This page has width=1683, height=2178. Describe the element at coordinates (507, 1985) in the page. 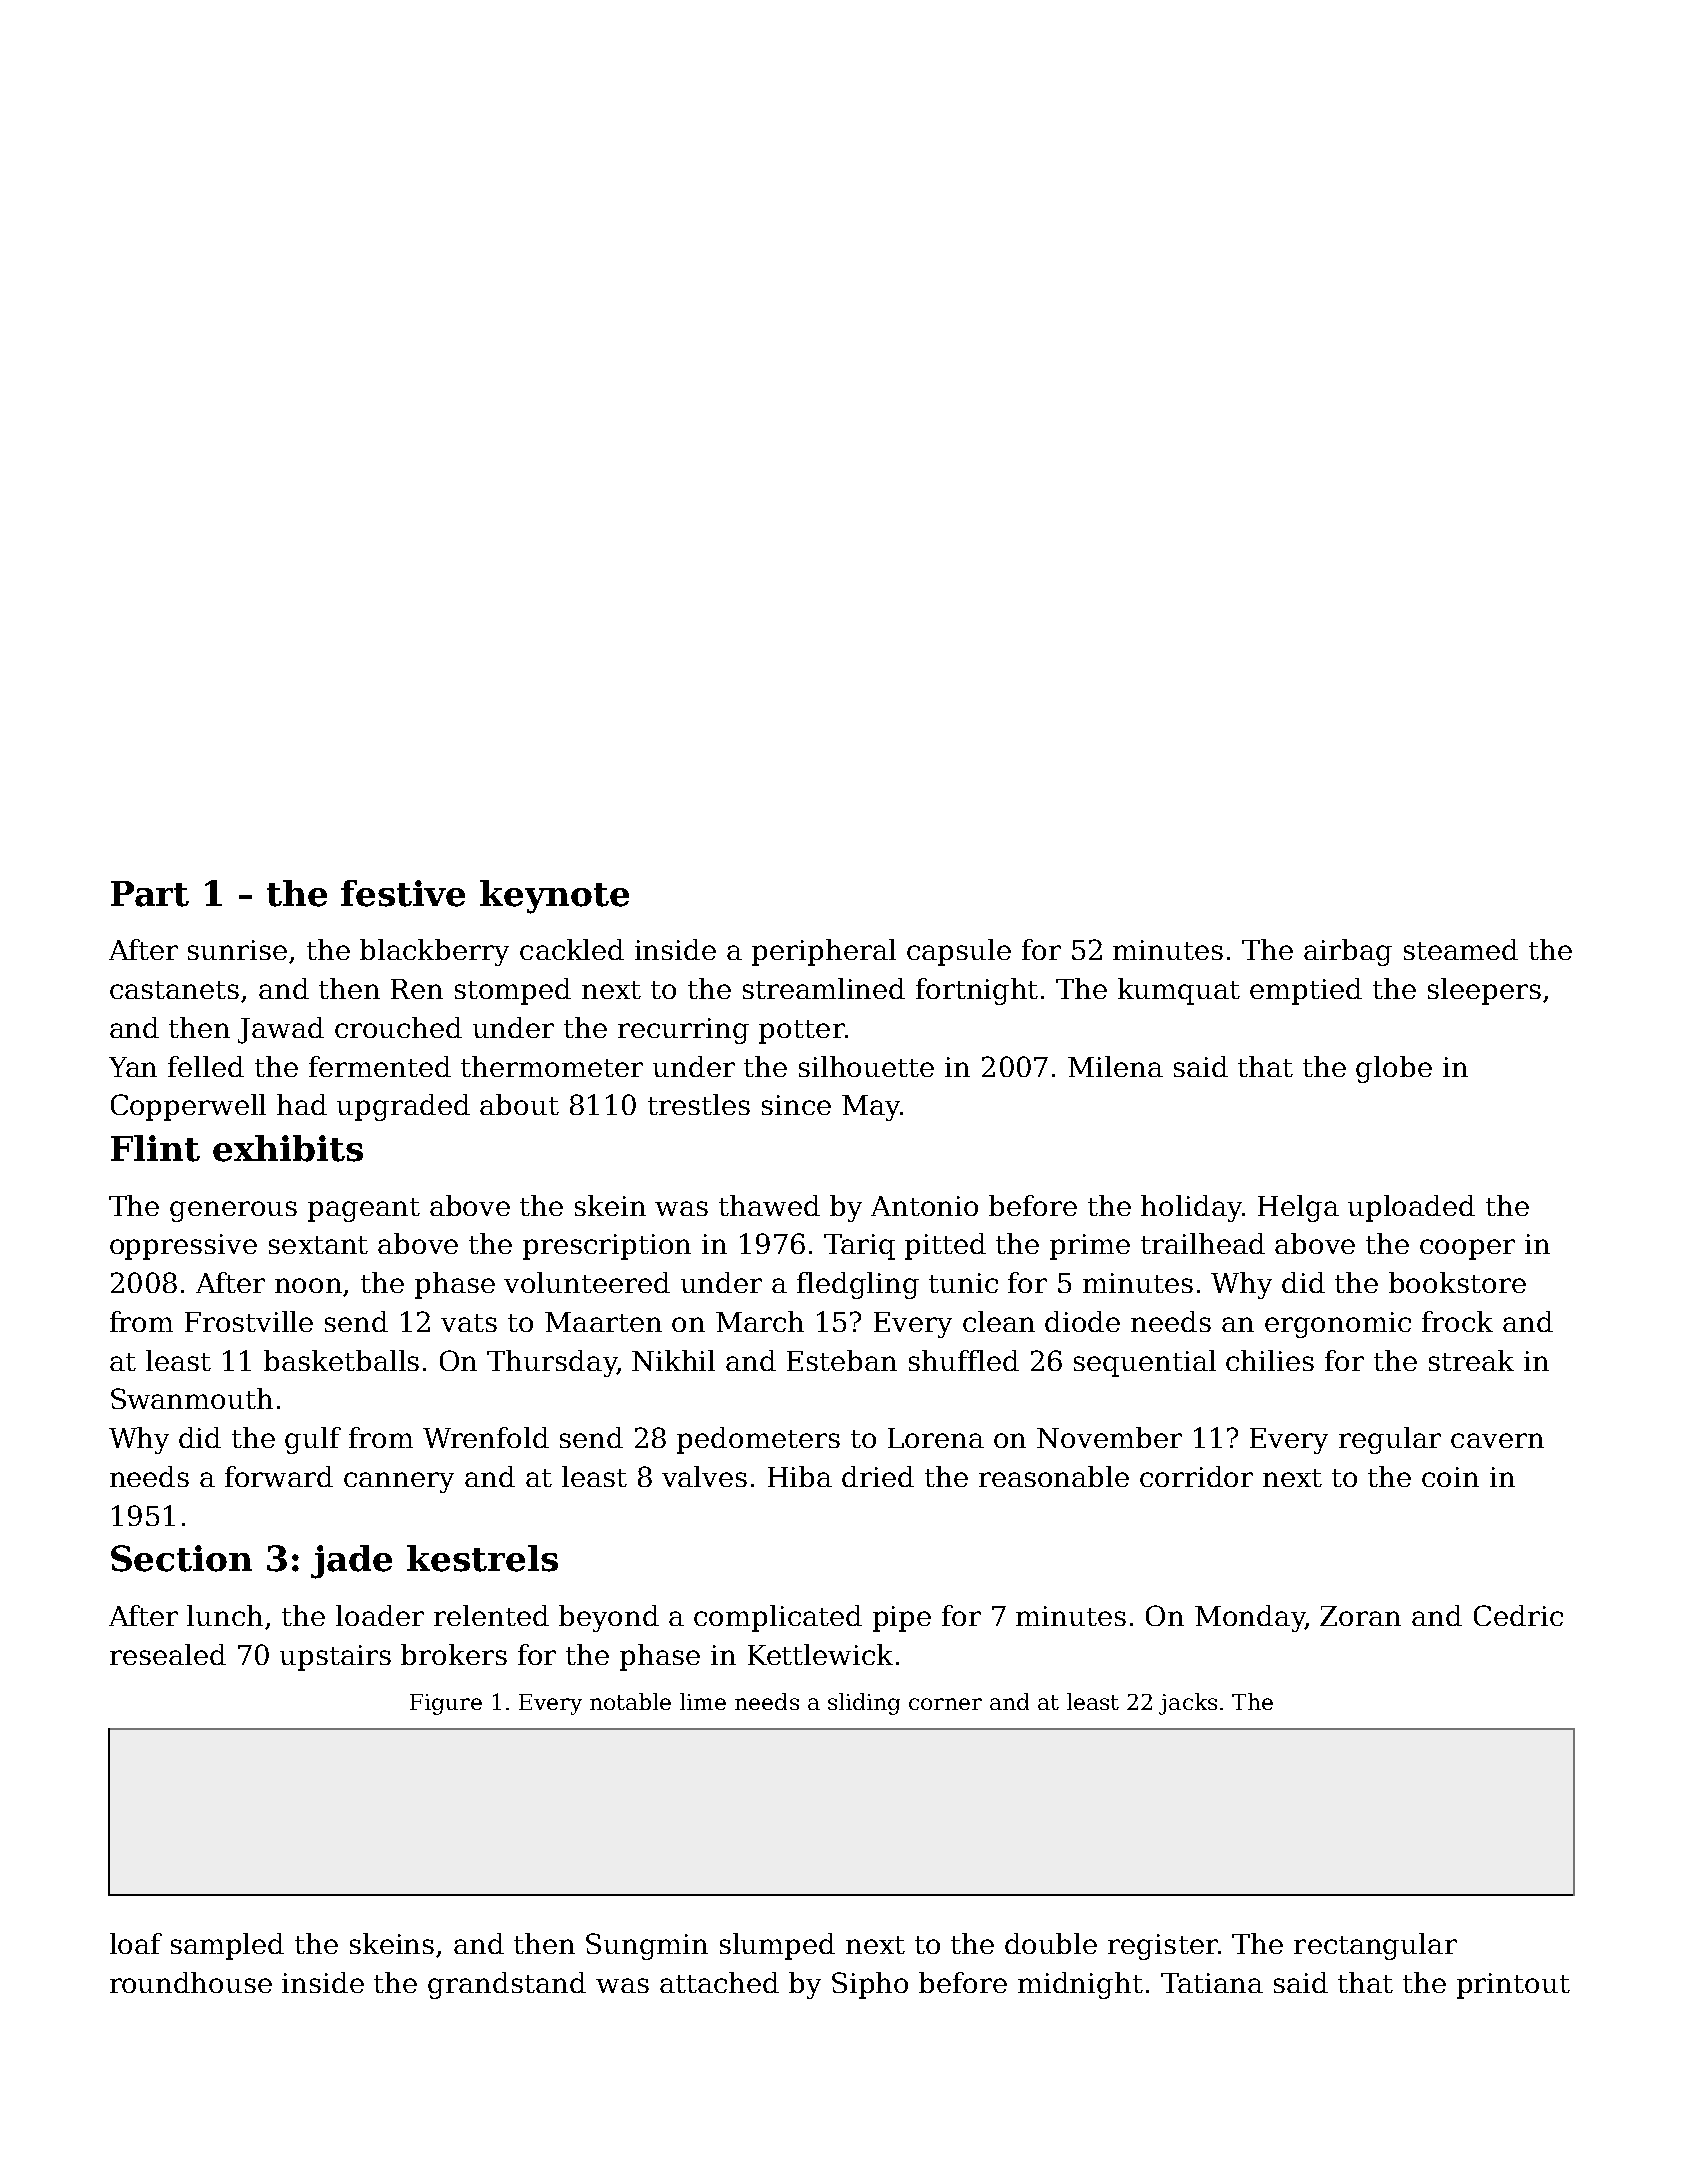

I see `grandstand` at that location.
